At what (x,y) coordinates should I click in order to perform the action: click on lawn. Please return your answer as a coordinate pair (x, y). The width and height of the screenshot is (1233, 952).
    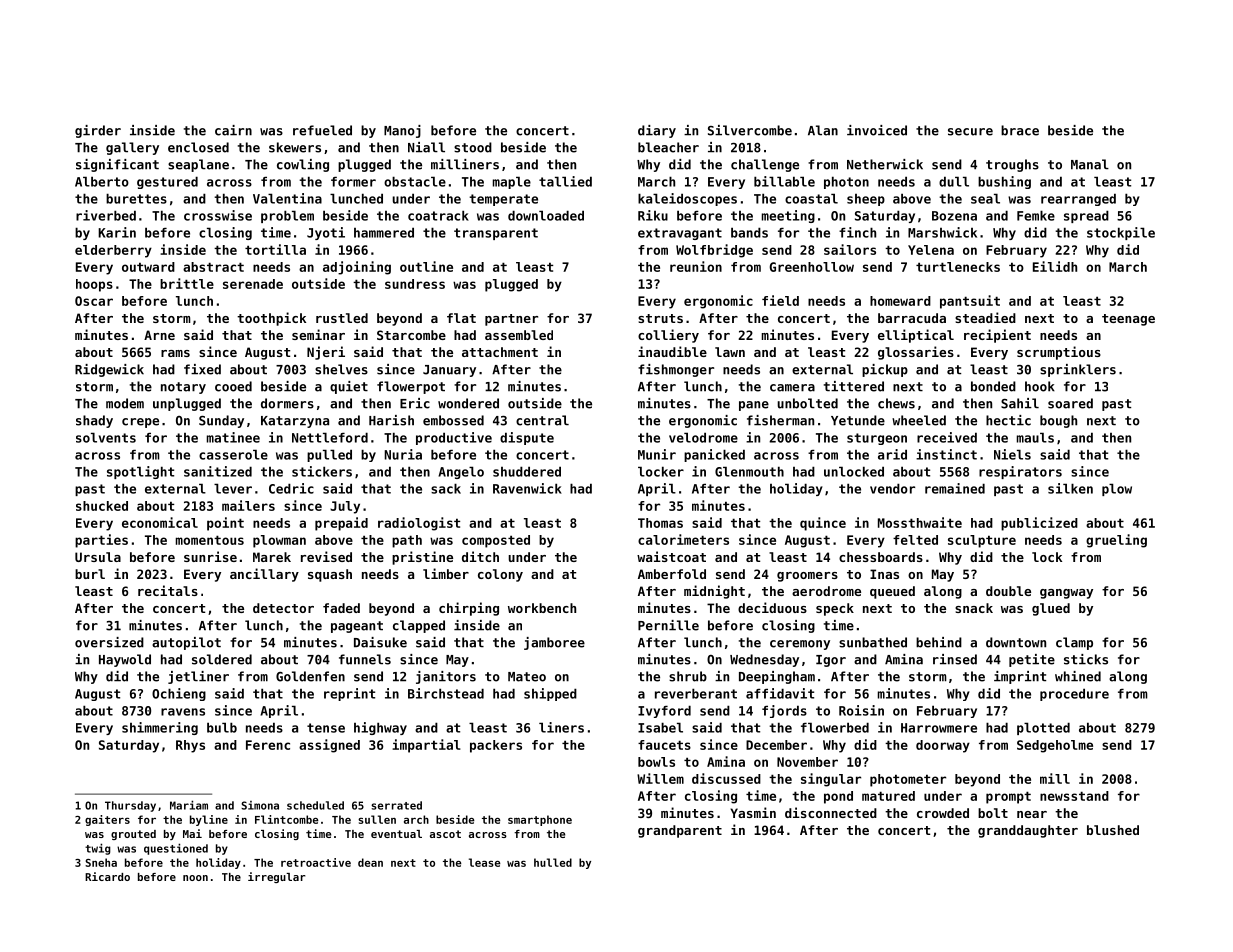
    Looking at the image, I should click on (730, 352).
